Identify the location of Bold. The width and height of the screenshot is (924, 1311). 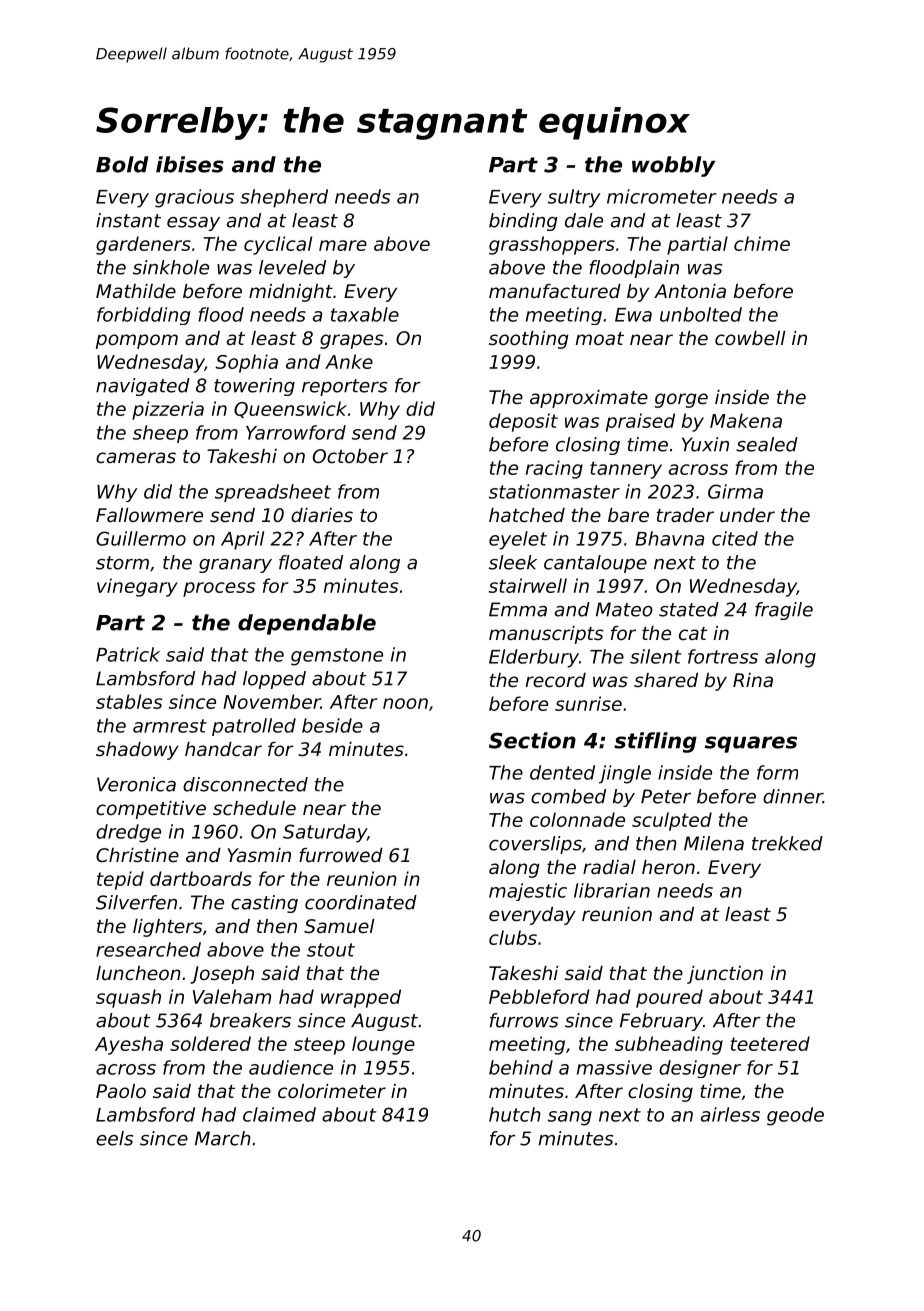
(122, 164).
